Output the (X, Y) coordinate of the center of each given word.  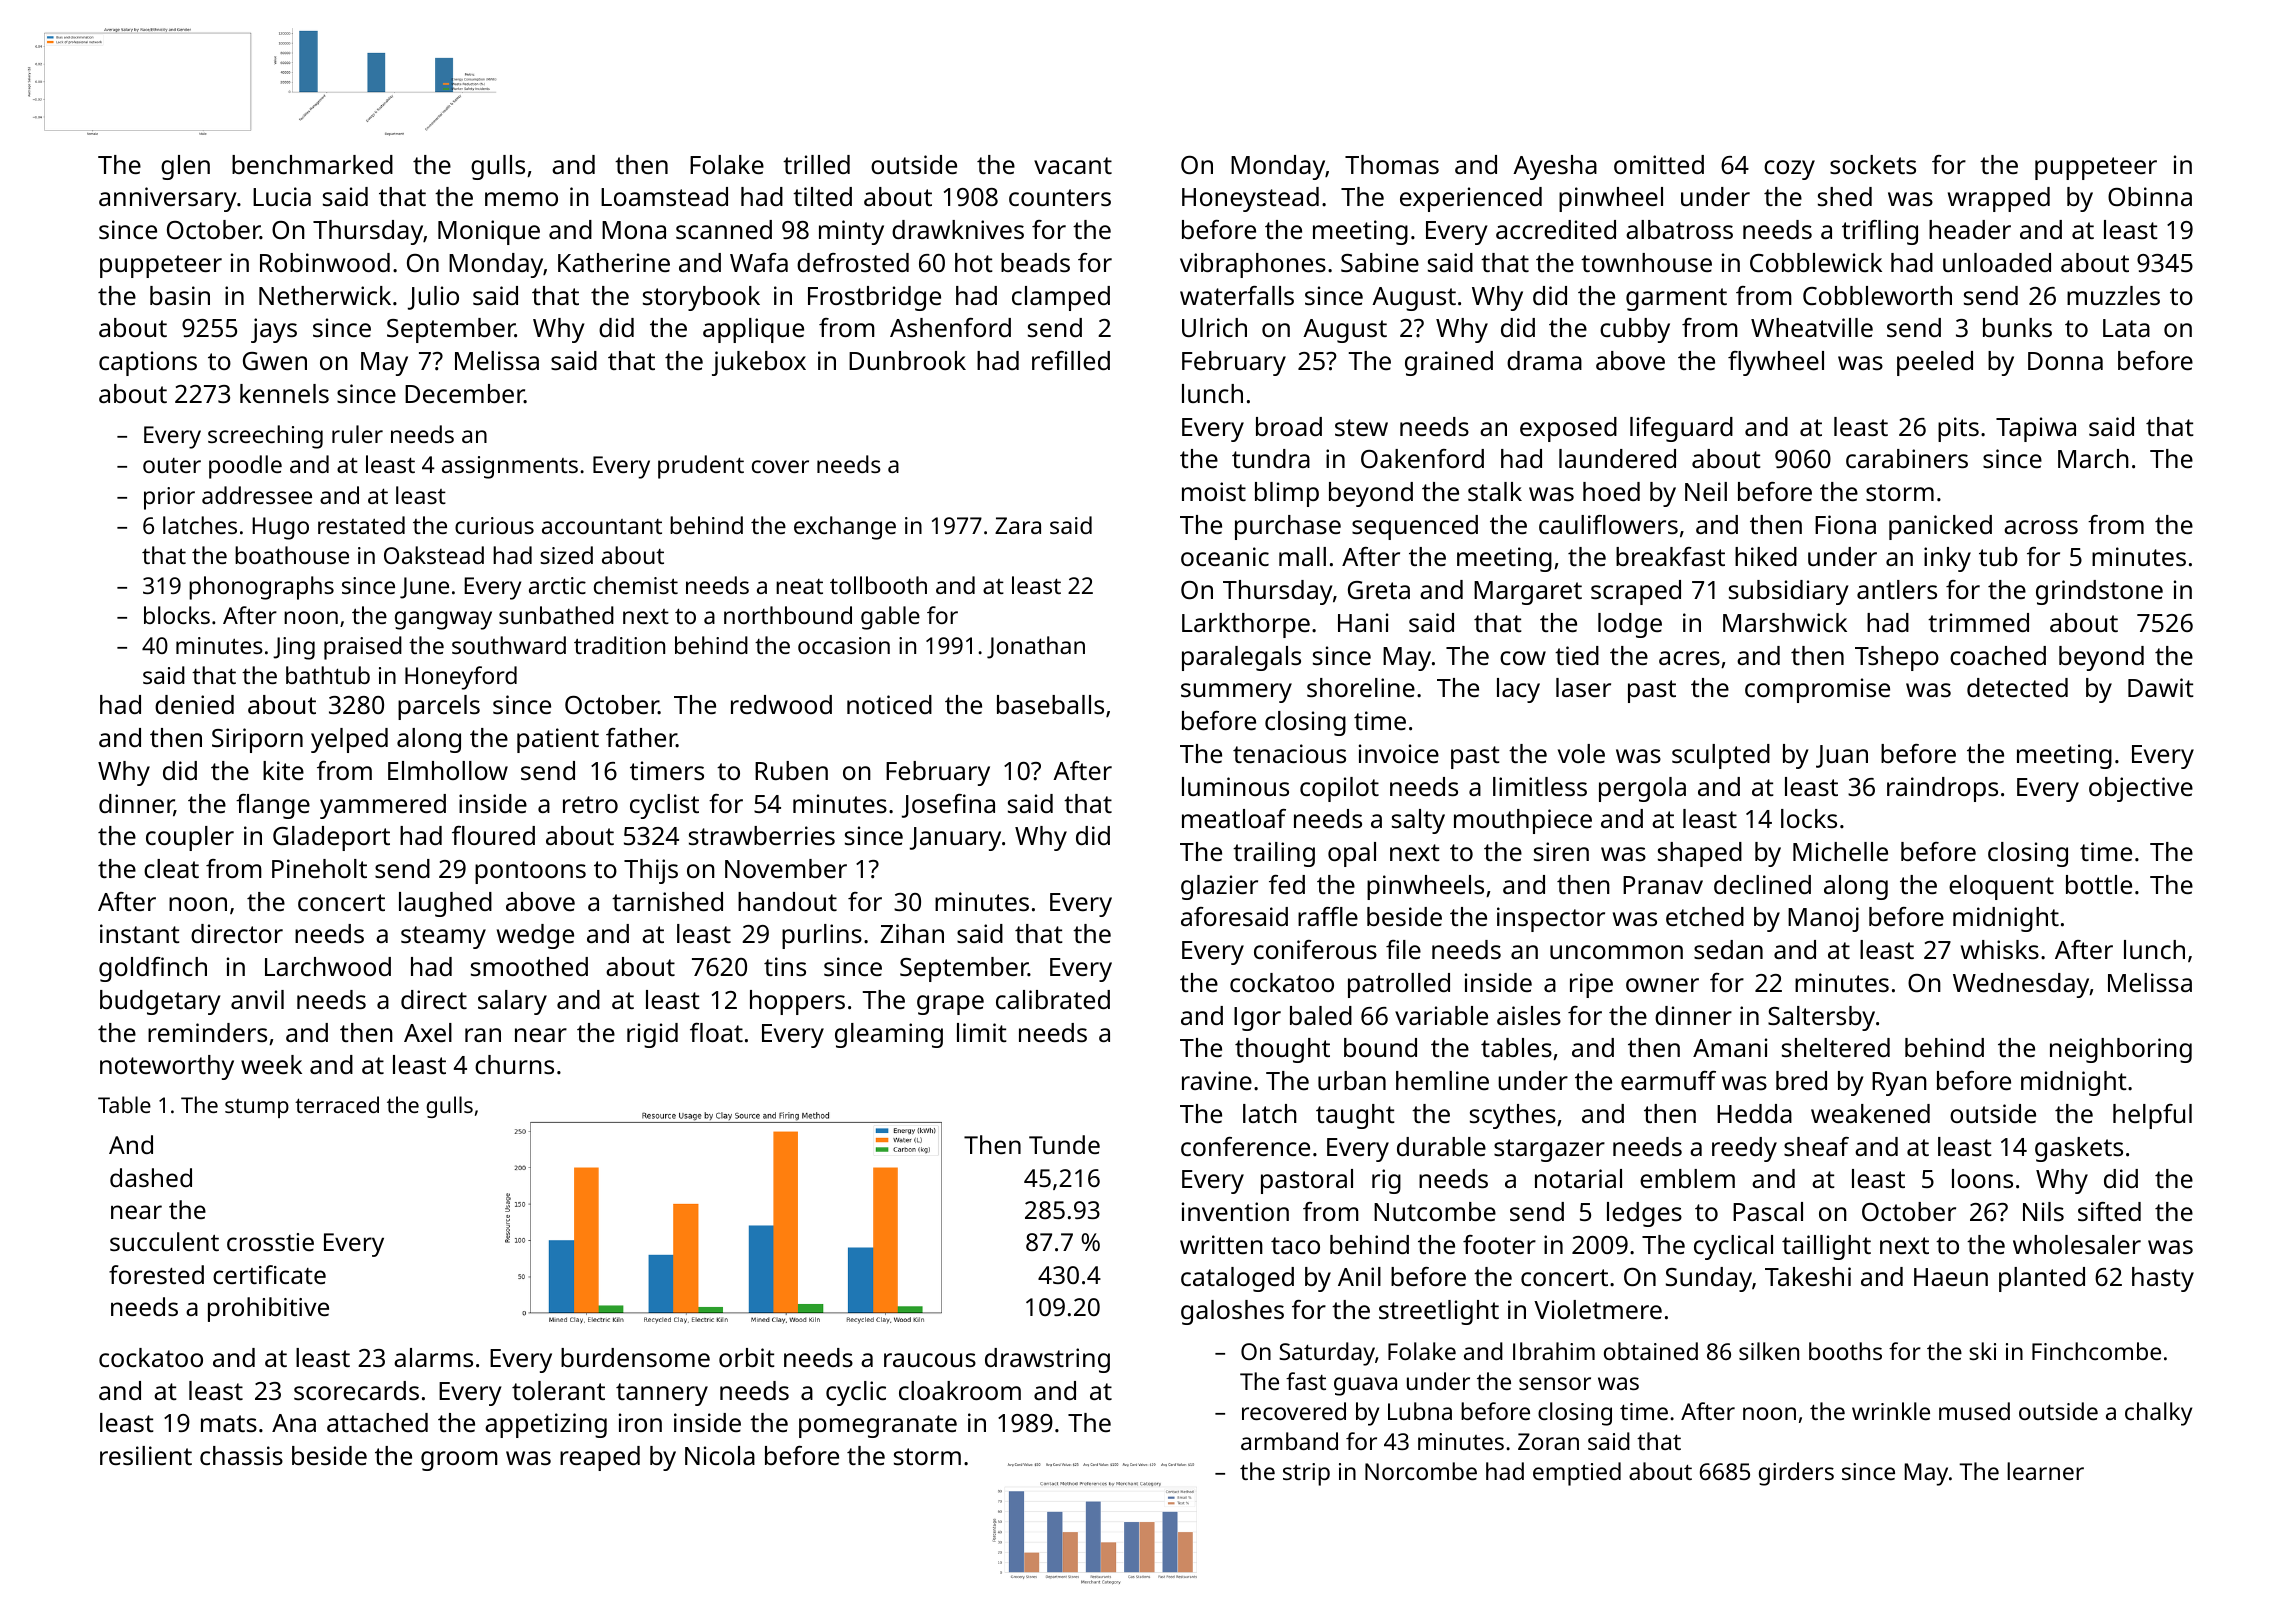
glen (185, 167)
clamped (1061, 298)
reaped (600, 1458)
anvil (257, 999)
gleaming (889, 1035)
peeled (1935, 363)
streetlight (1439, 1312)
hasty (2163, 1279)
